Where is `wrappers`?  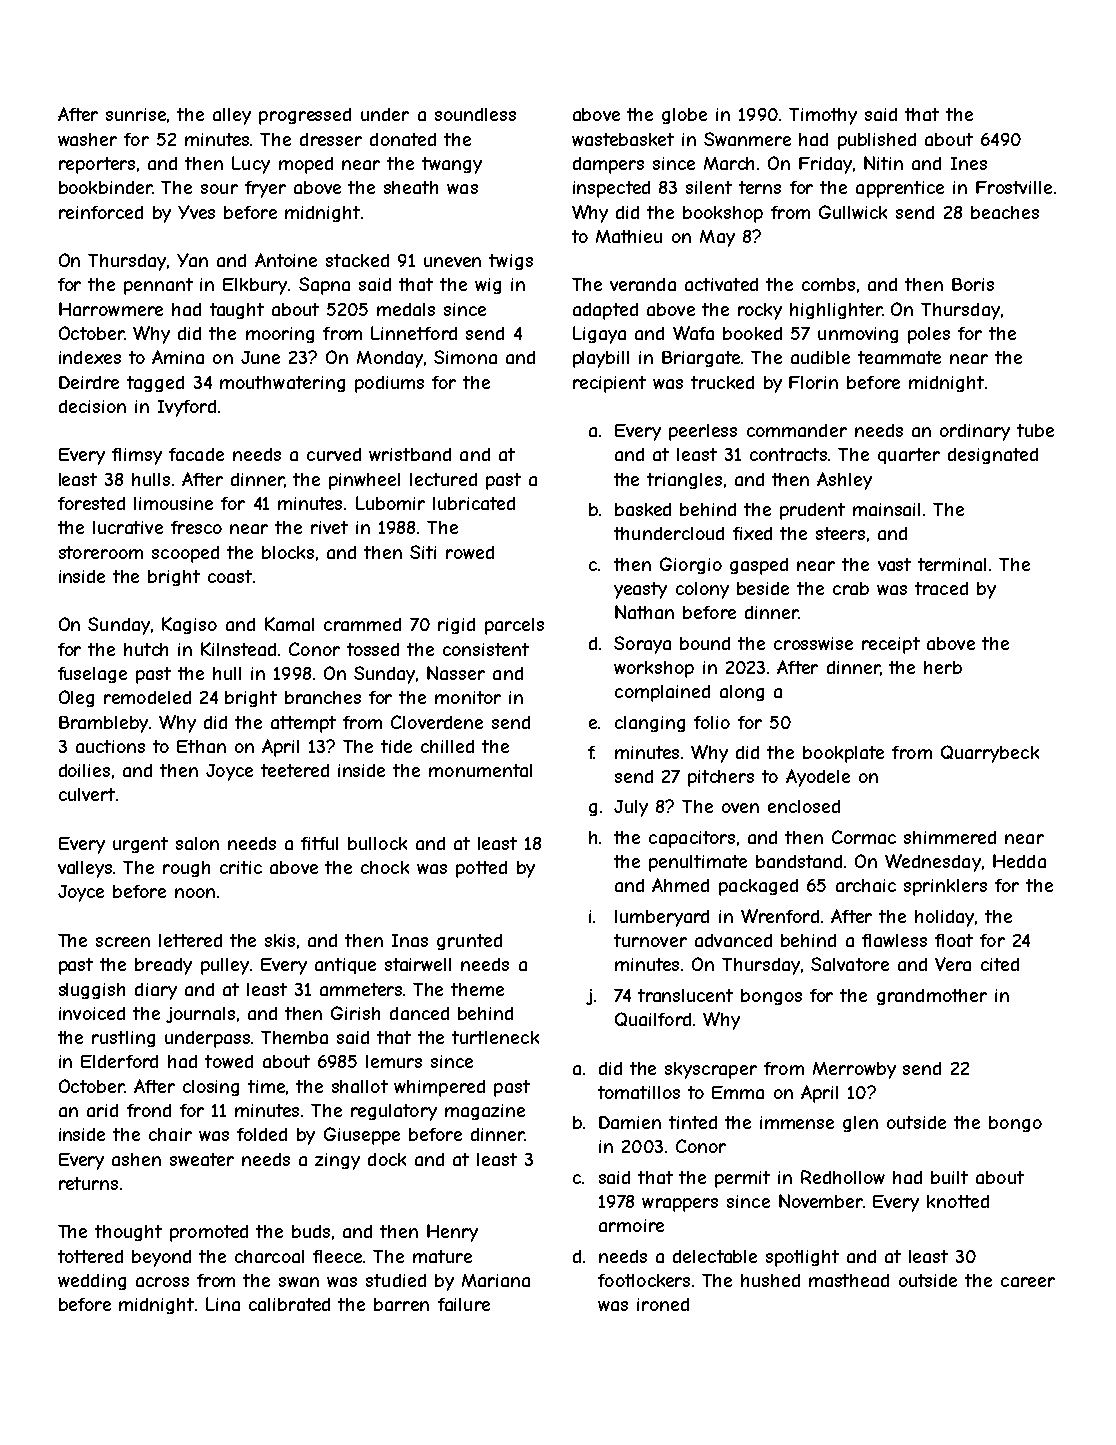 wrappers is located at coordinates (680, 1205).
